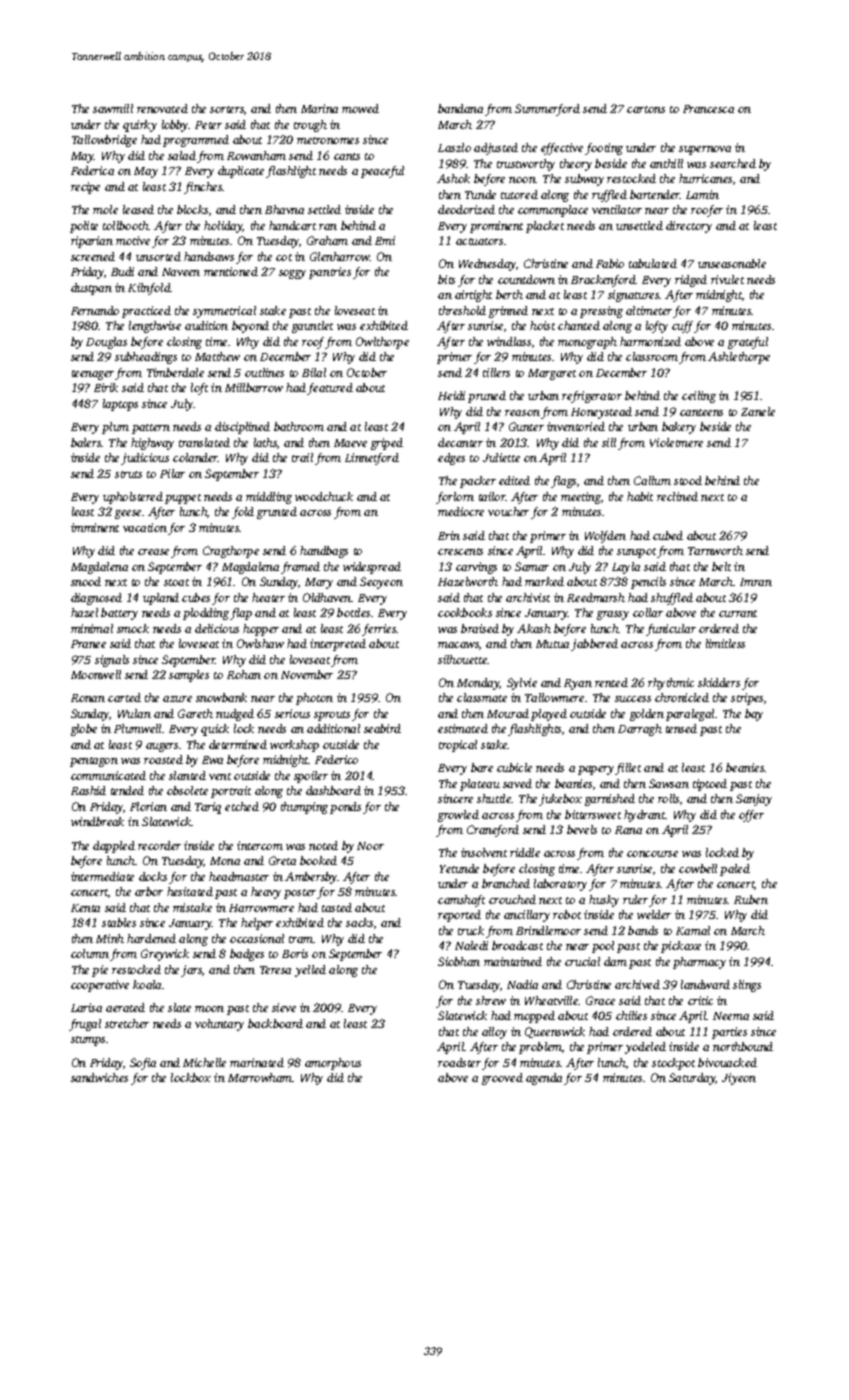  Describe the element at coordinates (628, 830) in the screenshot. I see `Rana` at that location.
